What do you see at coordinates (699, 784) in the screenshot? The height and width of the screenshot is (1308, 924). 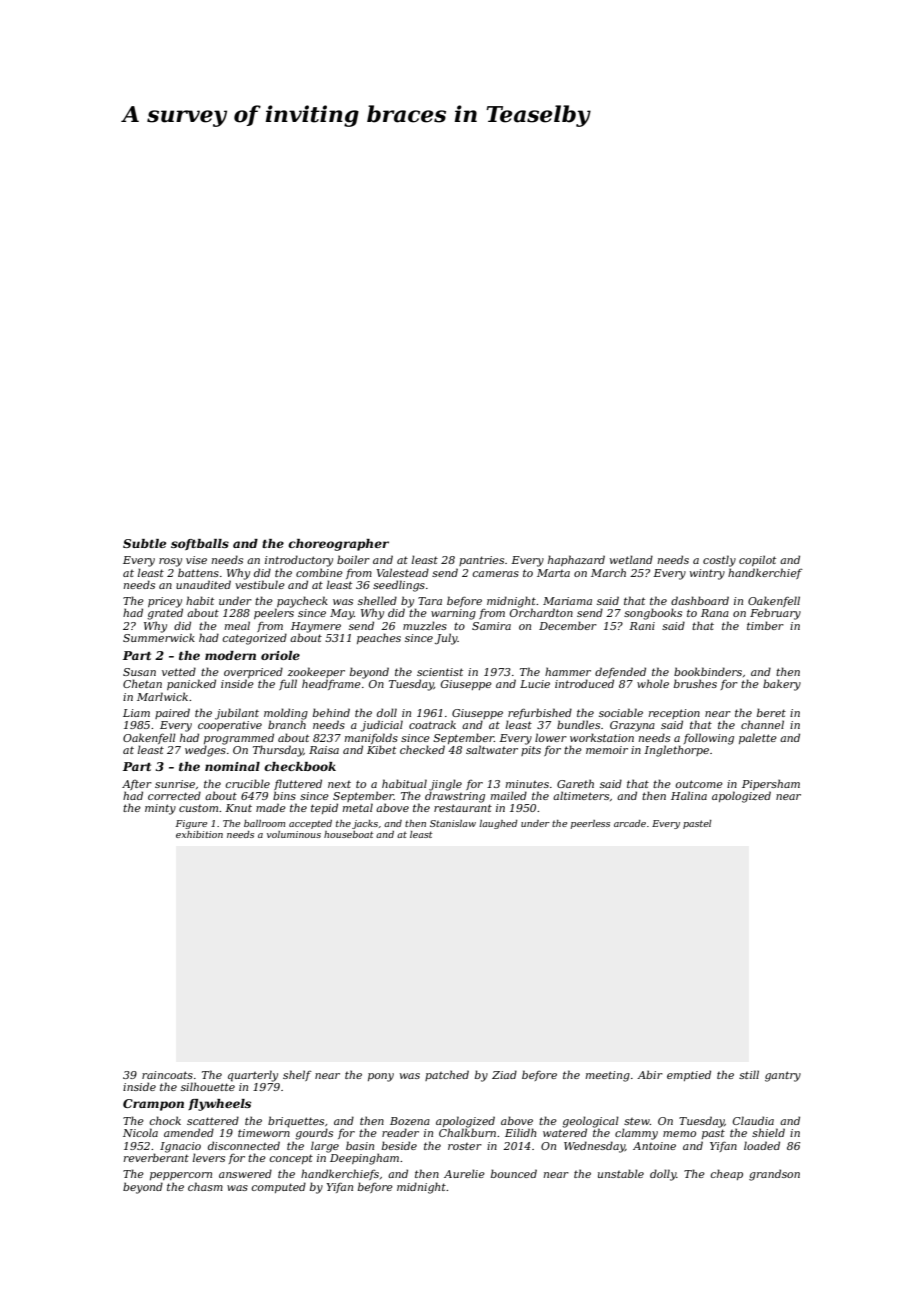 I see `outcome` at bounding box center [699, 784].
